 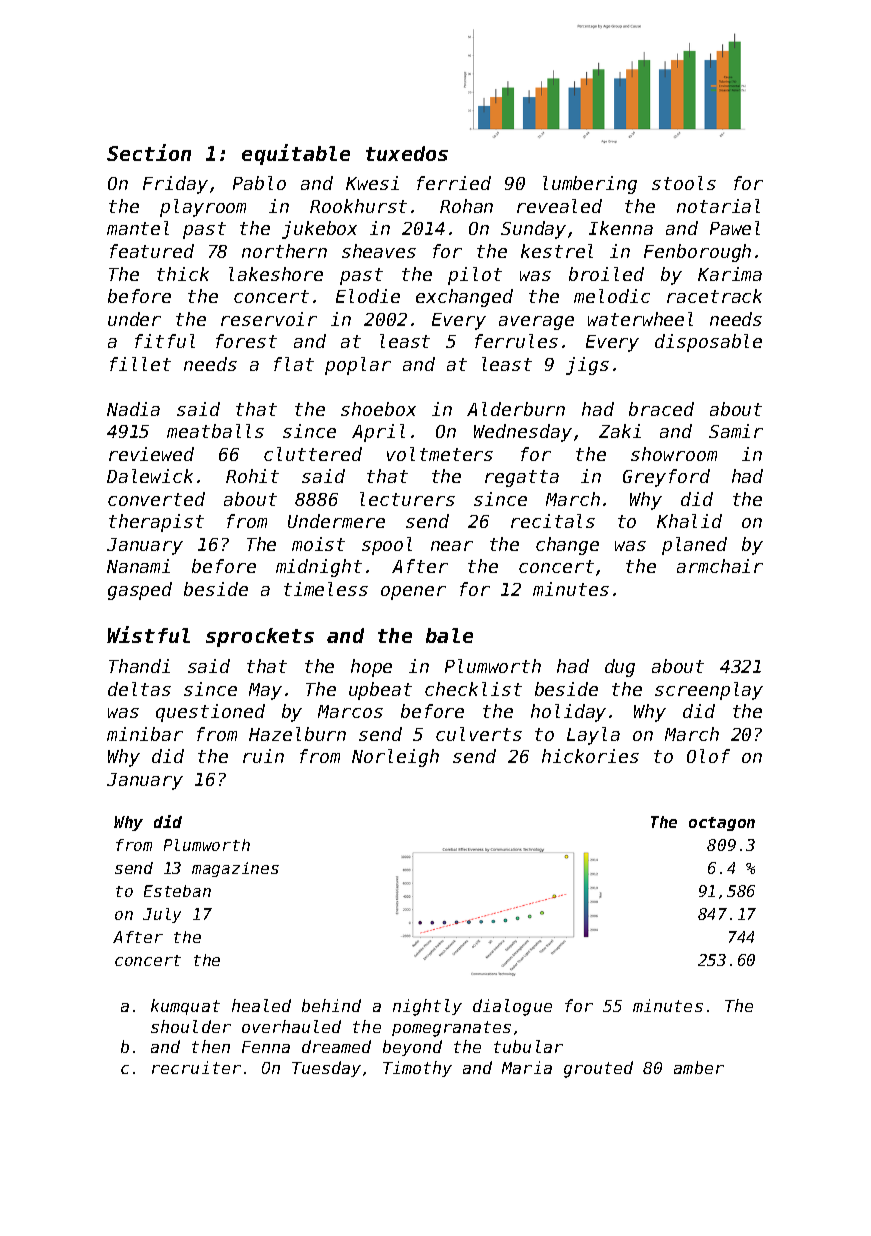 I want to click on Alderburn, so click(x=516, y=409).
